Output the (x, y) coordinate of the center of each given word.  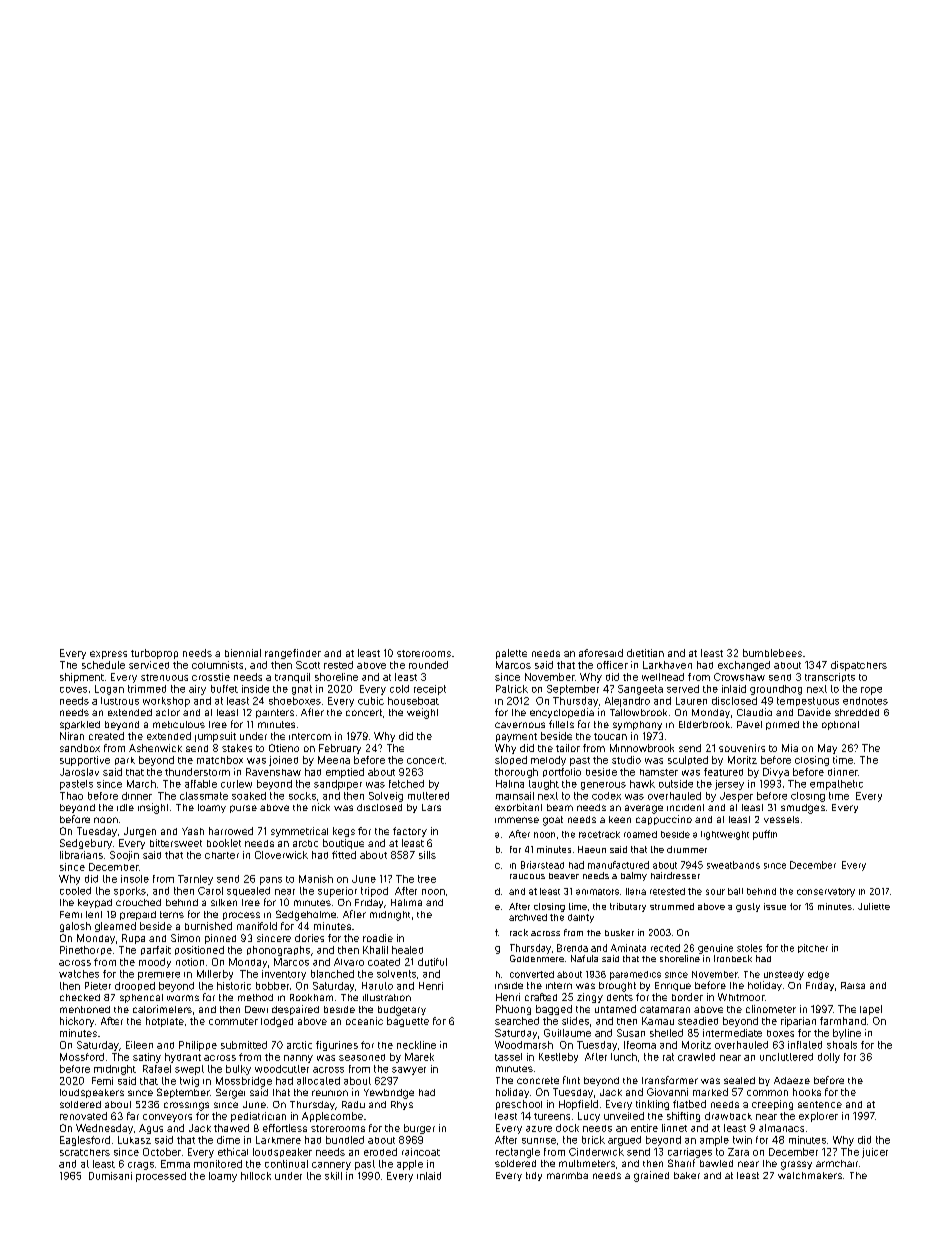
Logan (109, 690)
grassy (796, 1165)
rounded (428, 665)
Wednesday (104, 1129)
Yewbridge (389, 1094)
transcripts (830, 677)
